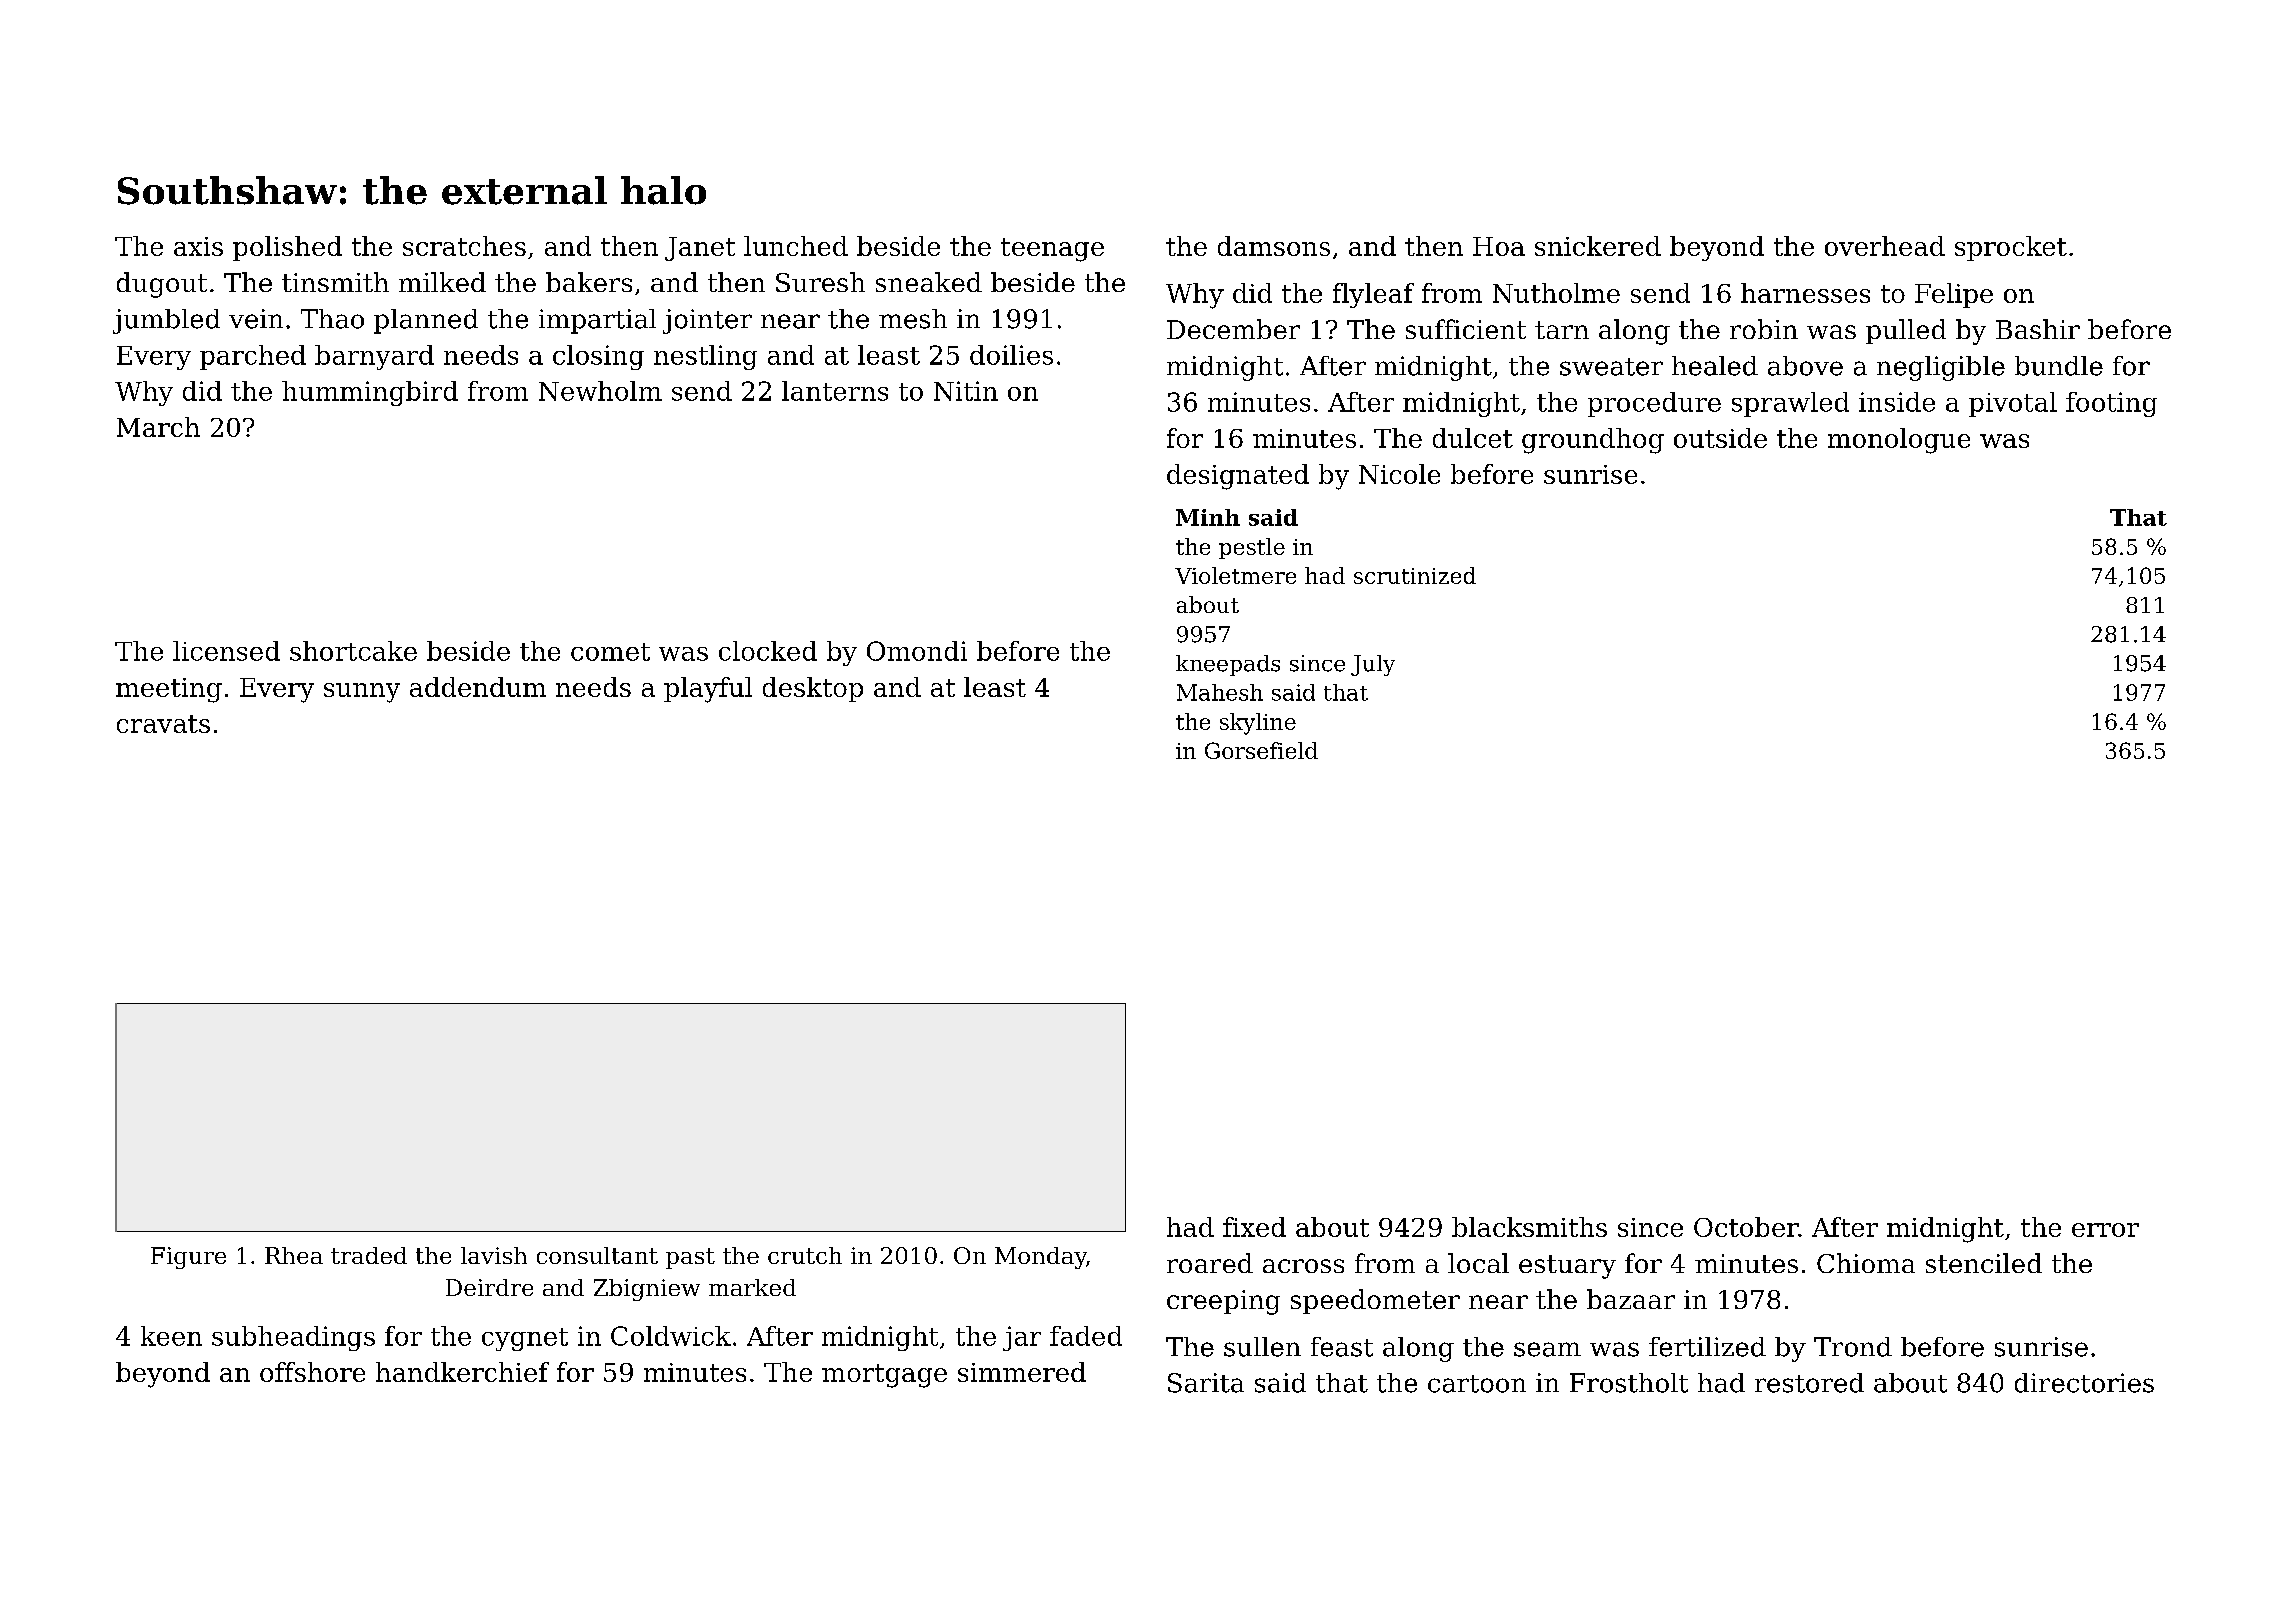 Image resolution: width=2292 pixels, height=1620 pixels. Describe the element at coordinates (1809, 1383) in the image. I see `restored` at that location.
